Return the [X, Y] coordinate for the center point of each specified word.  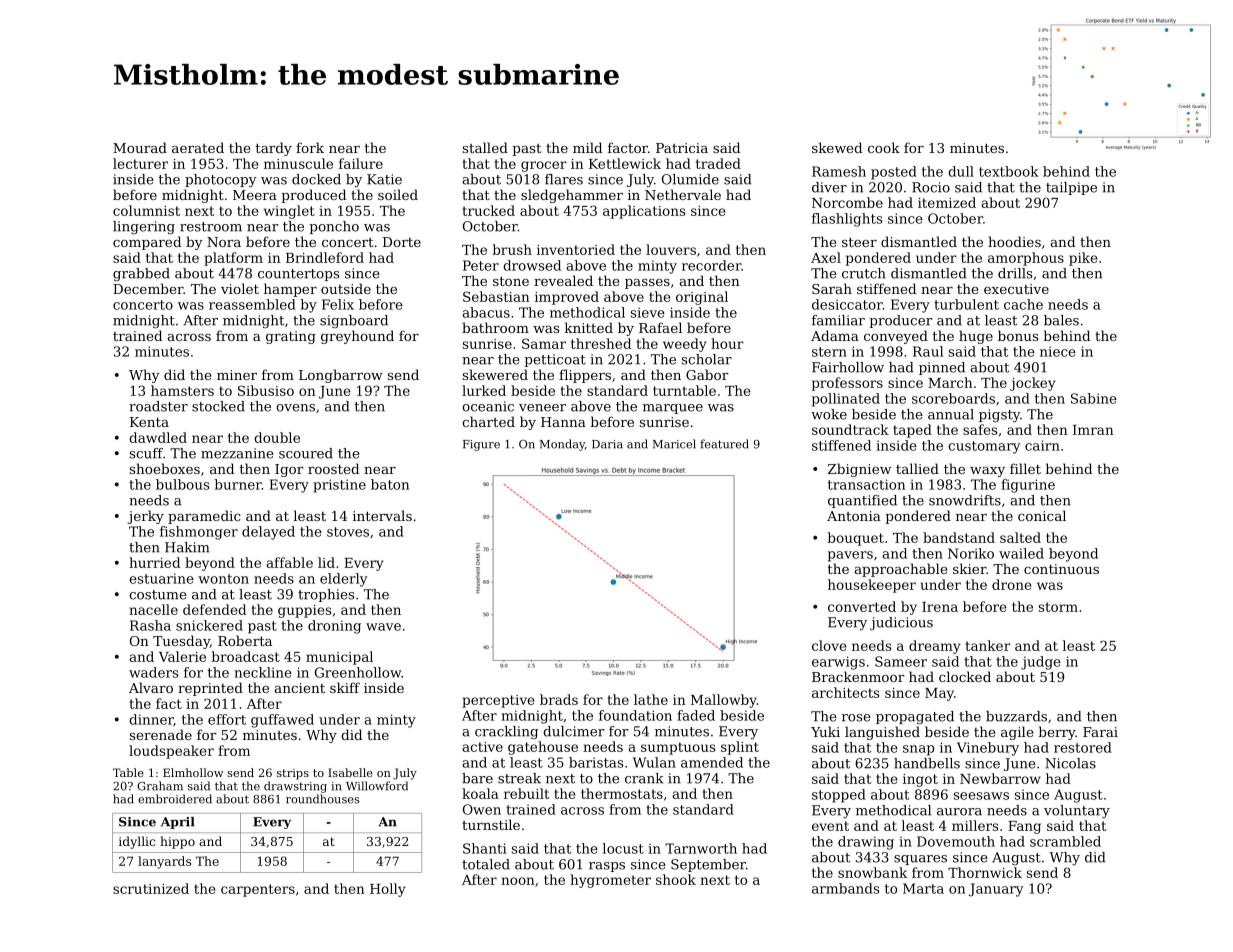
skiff [345, 687]
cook [884, 147]
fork [310, 147]
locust [623, 848]
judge [1041, 663]
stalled [485, 147]
